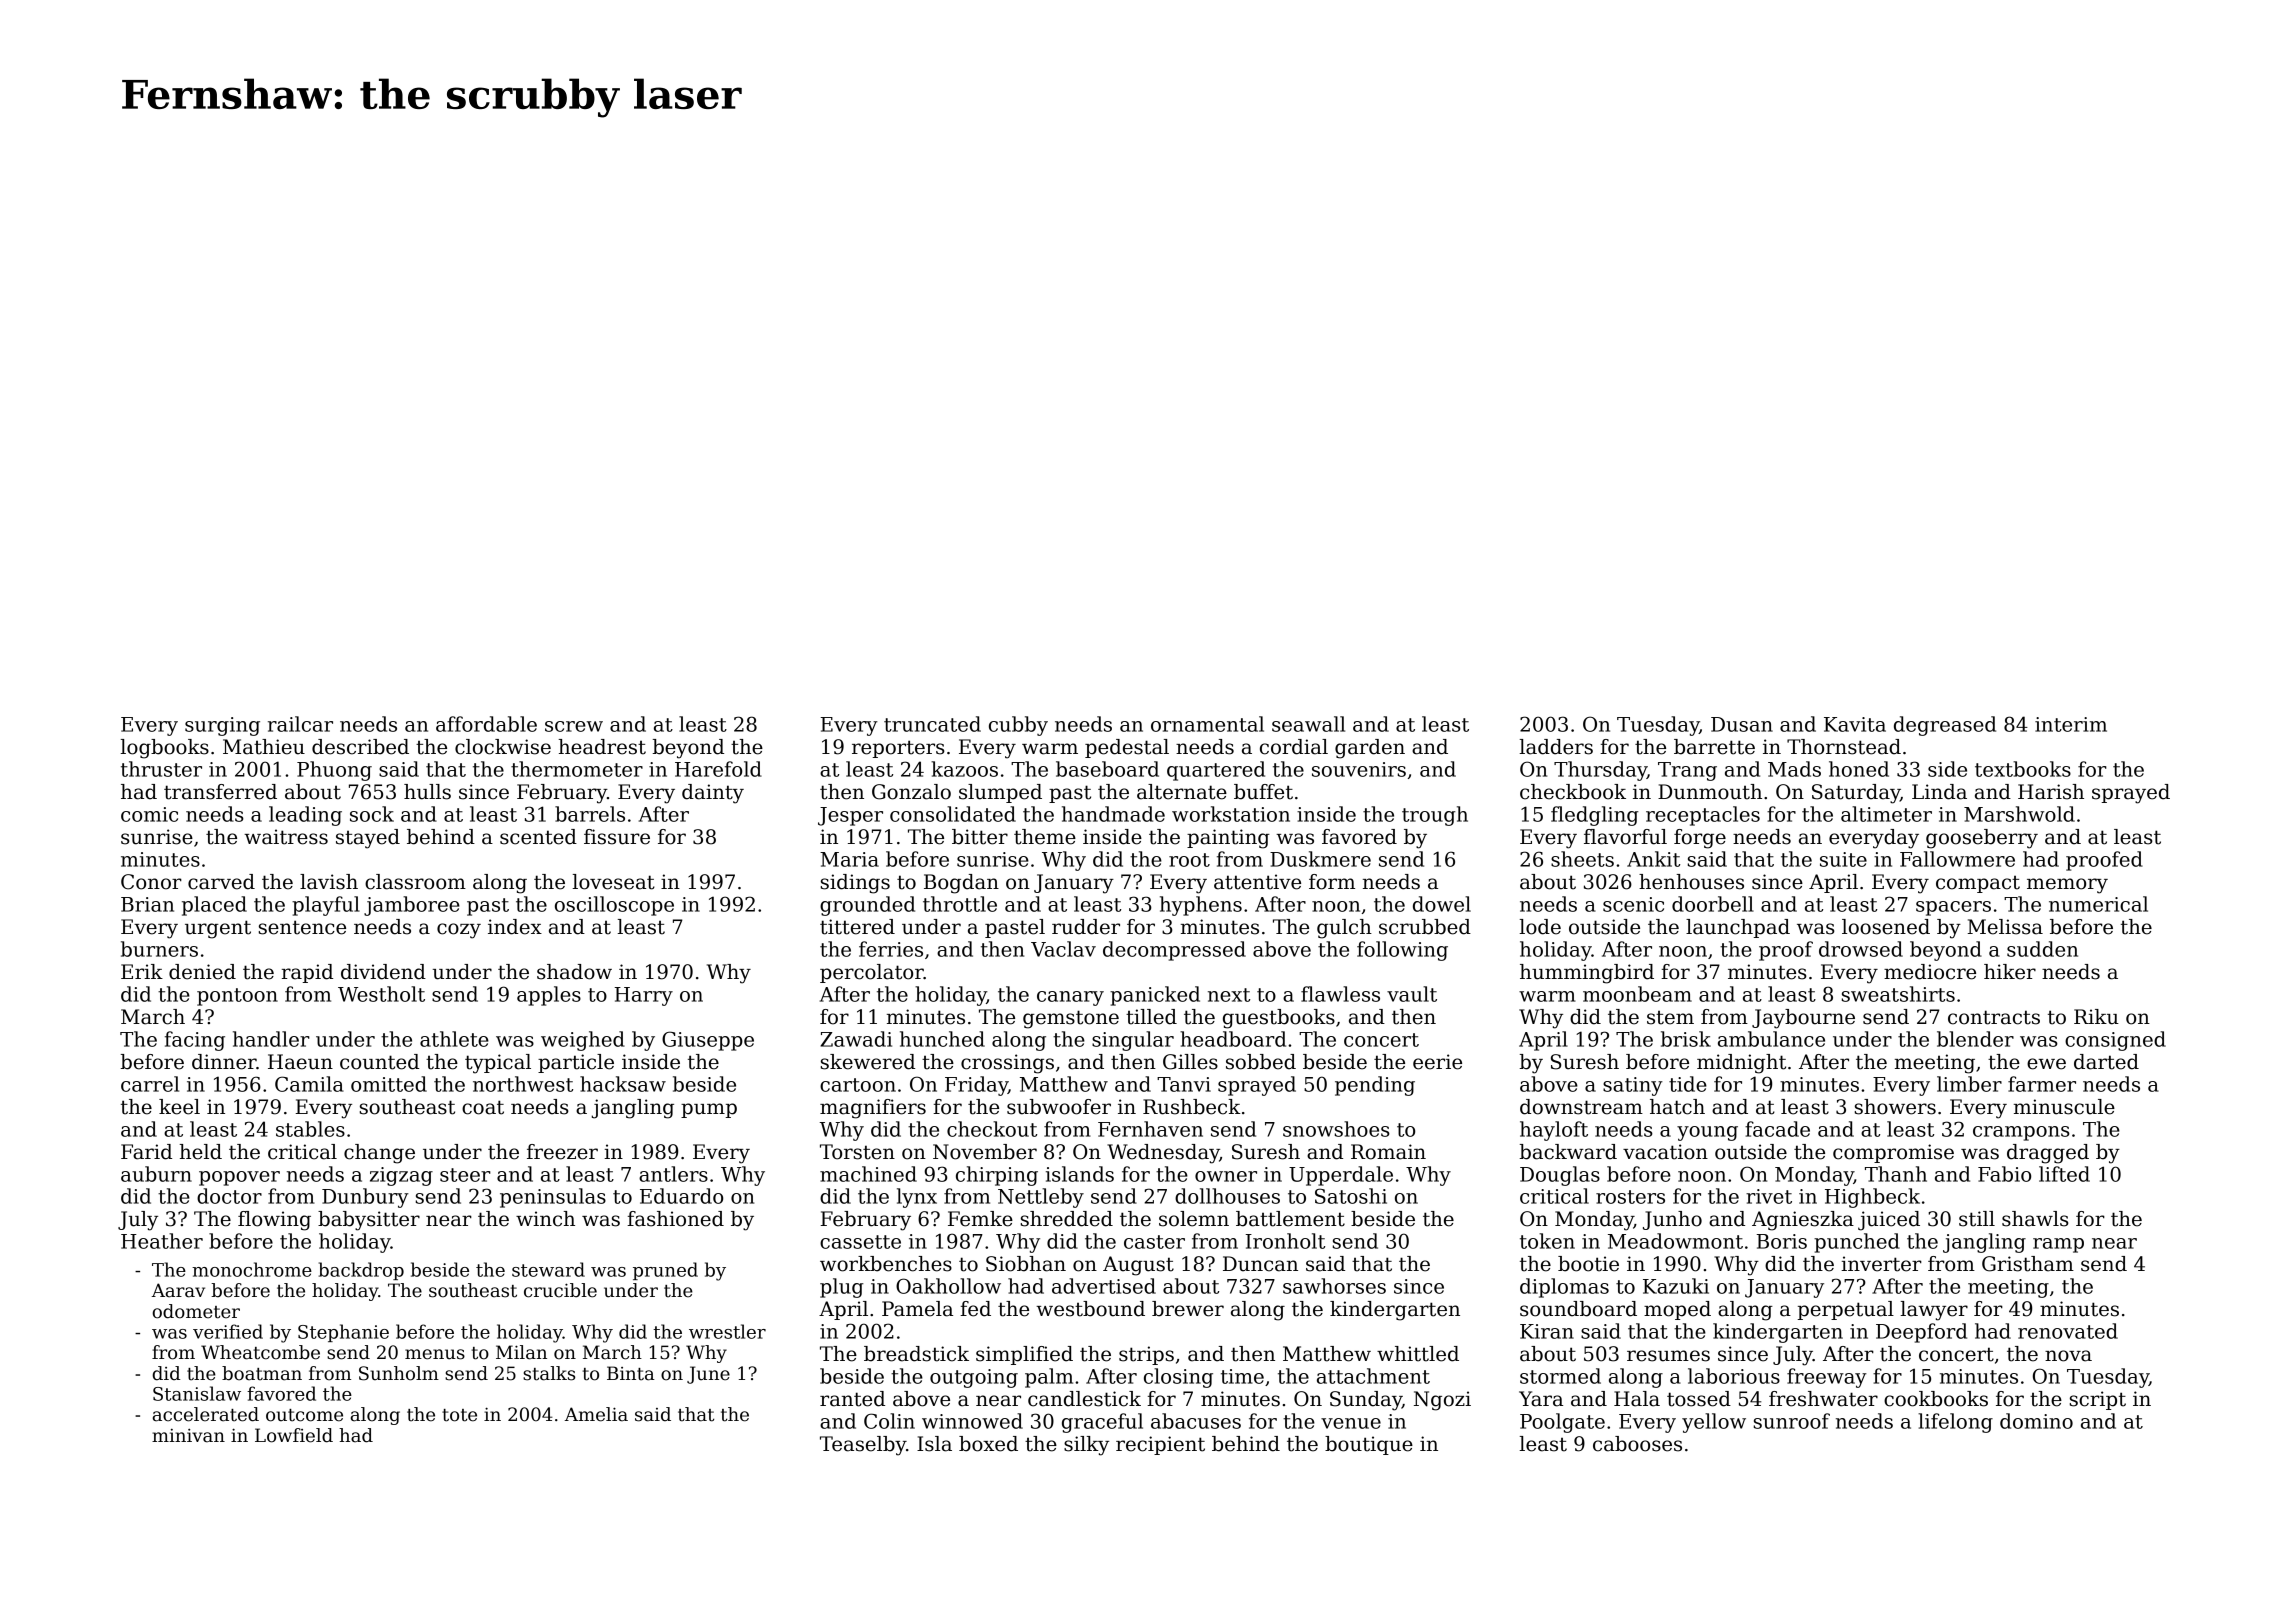 The width and height of the image is (2292, 1620). Describe the element at coordinates (196, 1311) in the image. I see `odometer` at that location.
